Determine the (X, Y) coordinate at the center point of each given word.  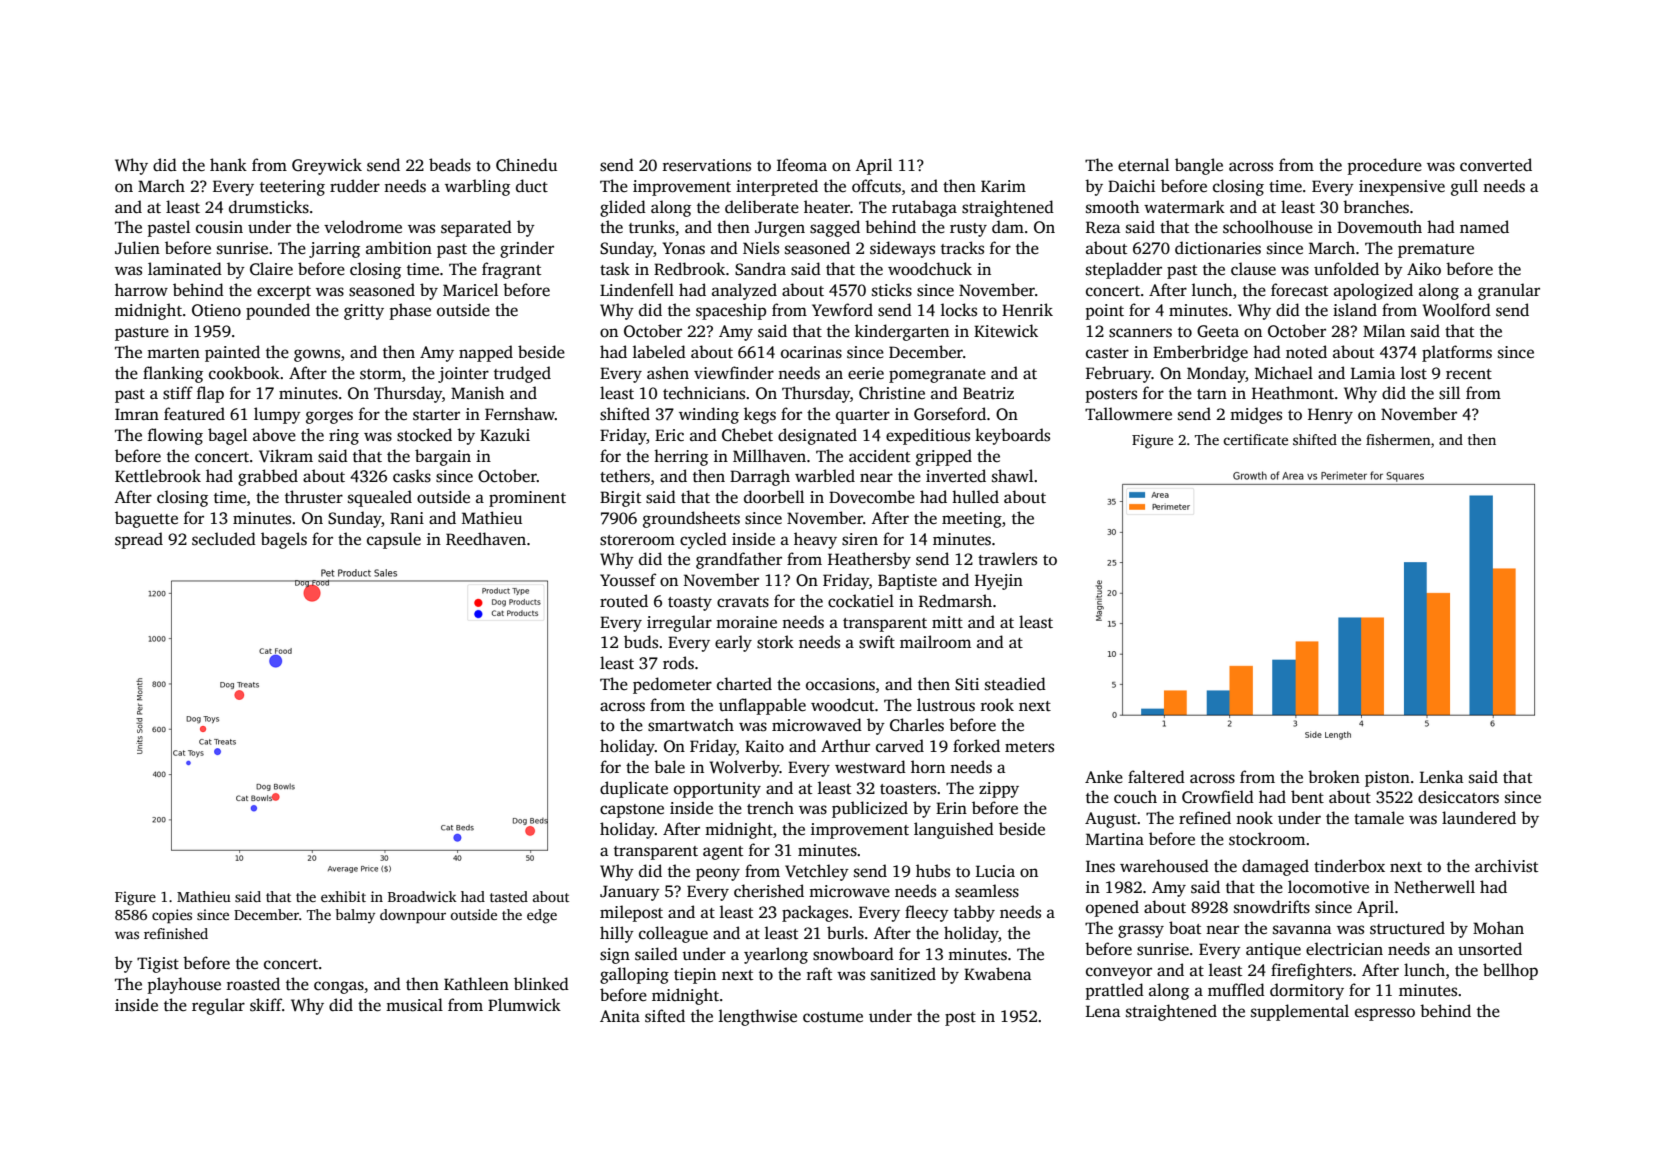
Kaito (764, 746)
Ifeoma (802, 164)
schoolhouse (1268, 227)
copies (172, 916)
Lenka (1441, 776)
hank (228, 164)
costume (833, 1017)
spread (139, 540)
